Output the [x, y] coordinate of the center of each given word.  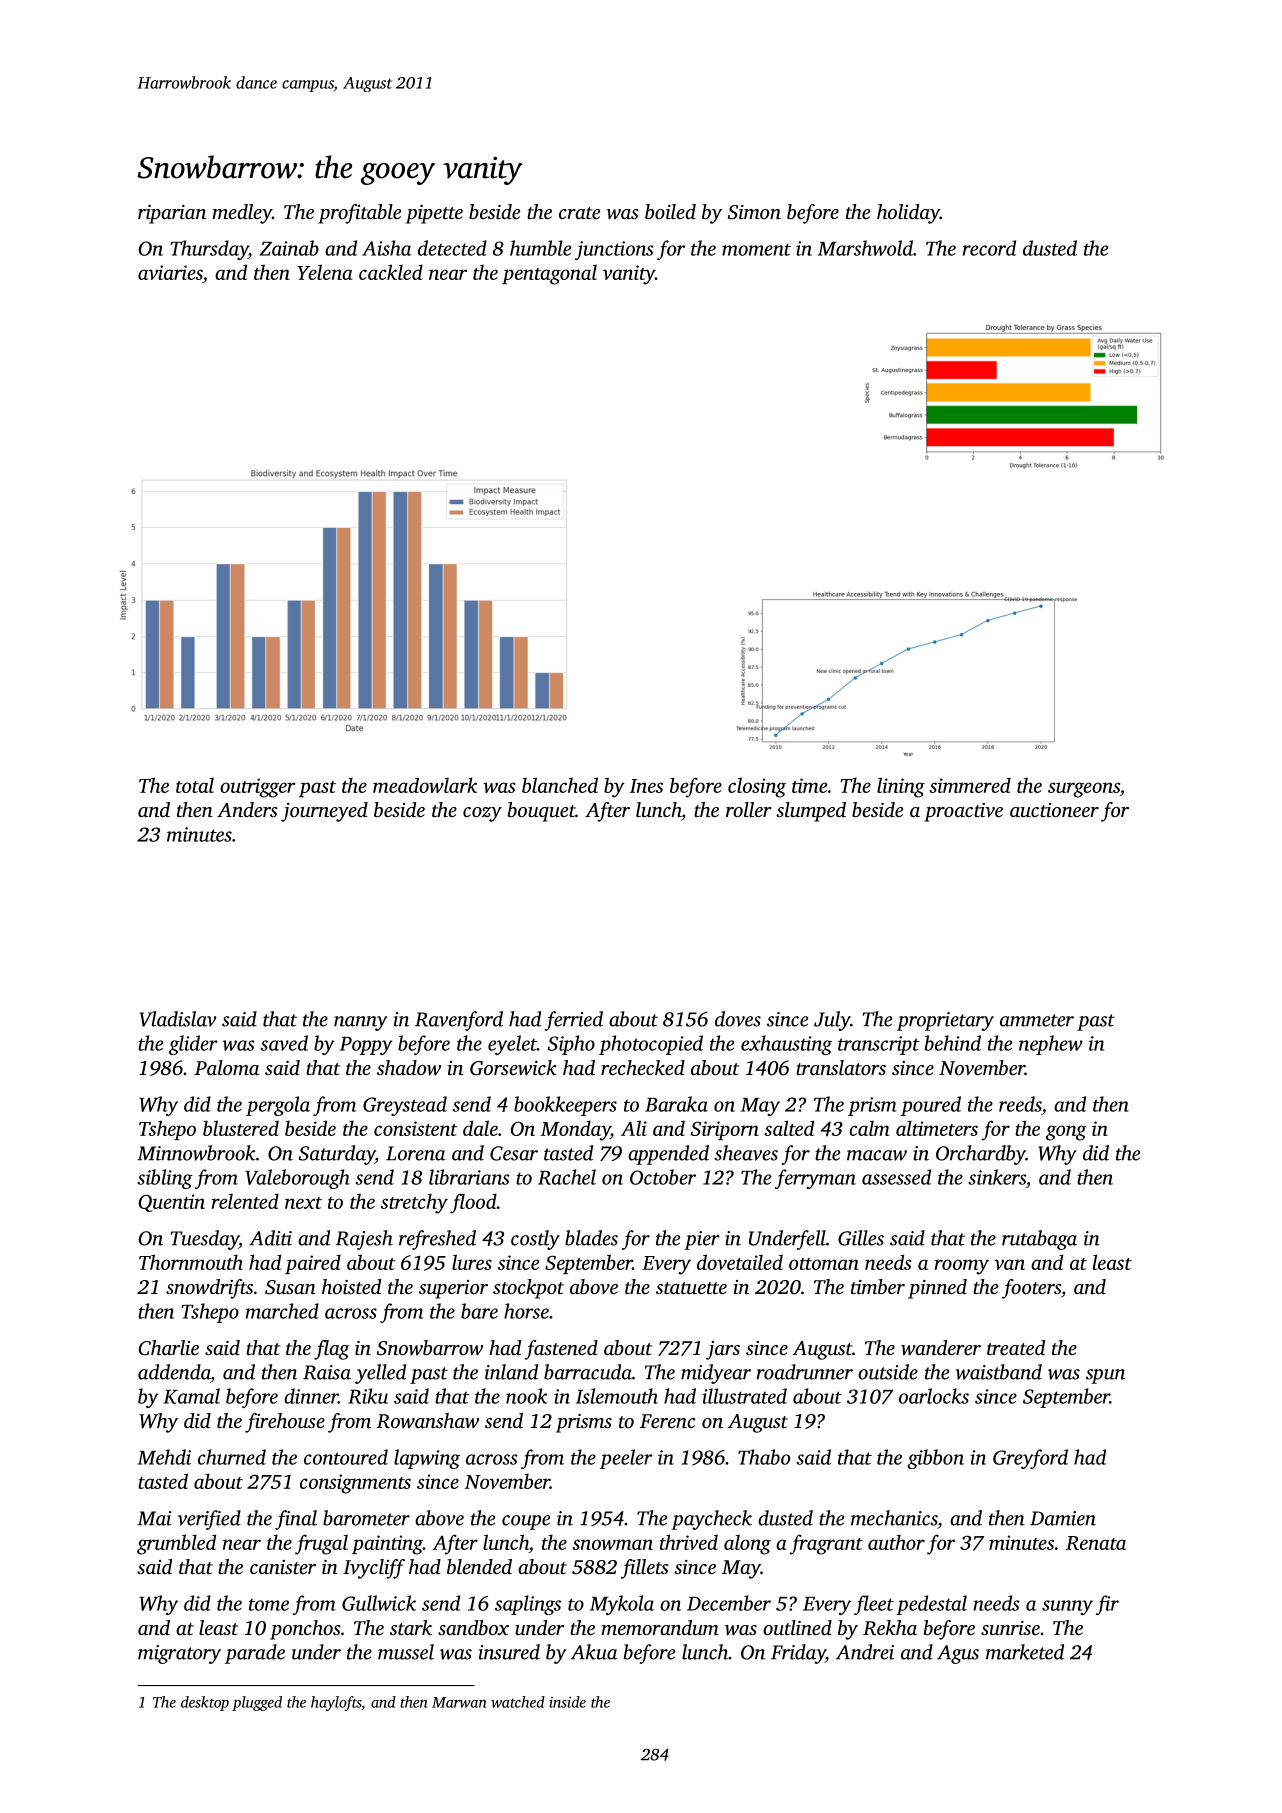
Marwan [459, 1702]
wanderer [941, 1347]
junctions [614, 250]
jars [723, 1350]
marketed [1025, 1652]
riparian [172, 214]
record [989, 248]
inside [567, 1702]
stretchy [414, 1203]
